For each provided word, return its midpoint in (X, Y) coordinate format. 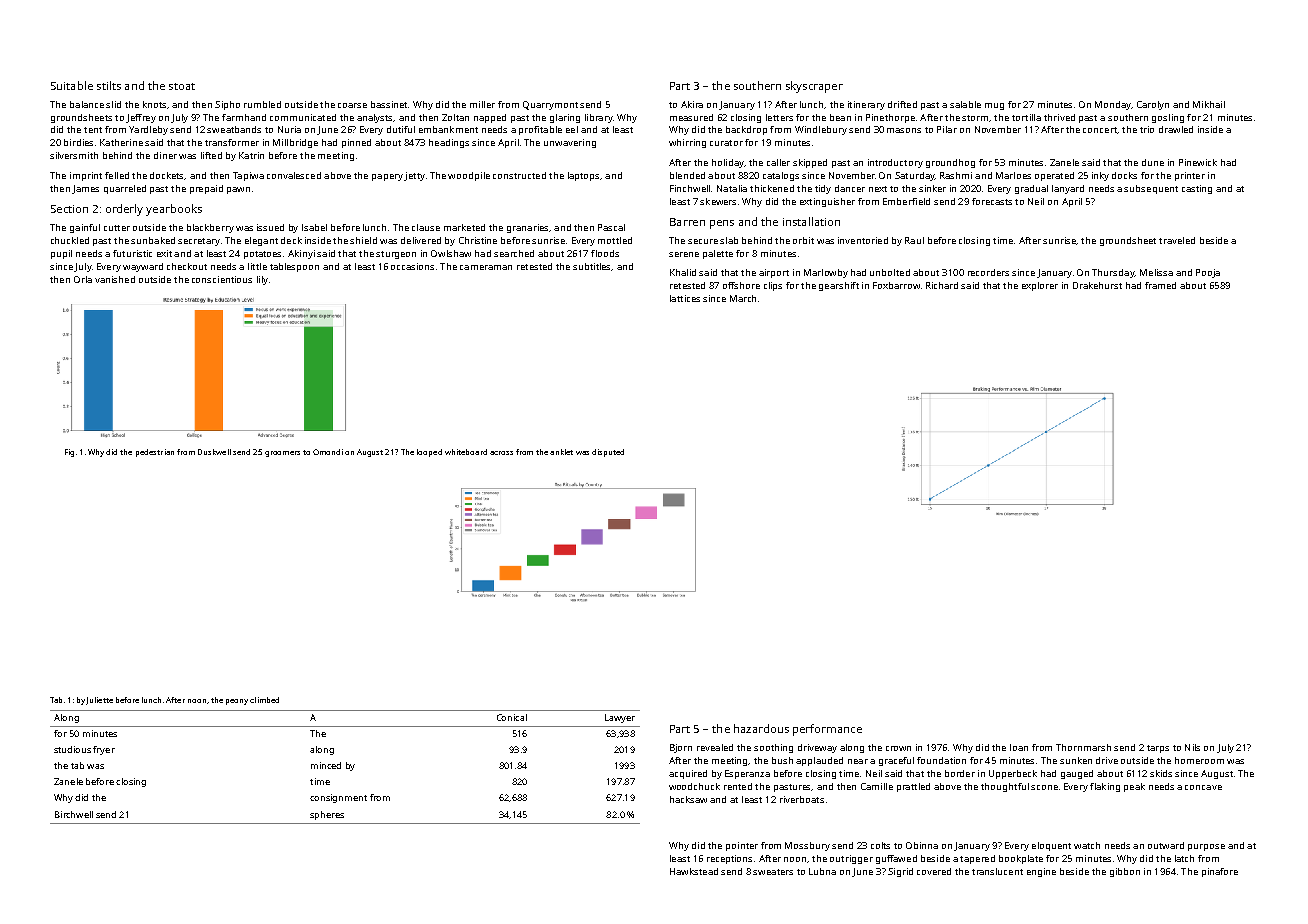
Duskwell (214, 452)
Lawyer (620, 718)
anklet (561, 452)
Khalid (683, 272)
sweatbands (234, 129)
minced (326, 765)
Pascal (611, 227)
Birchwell (74, 814)
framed (1160, 285)
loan (1019, 747)
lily (262, 280)
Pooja (1208, 273)
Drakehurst (1097, 285)
